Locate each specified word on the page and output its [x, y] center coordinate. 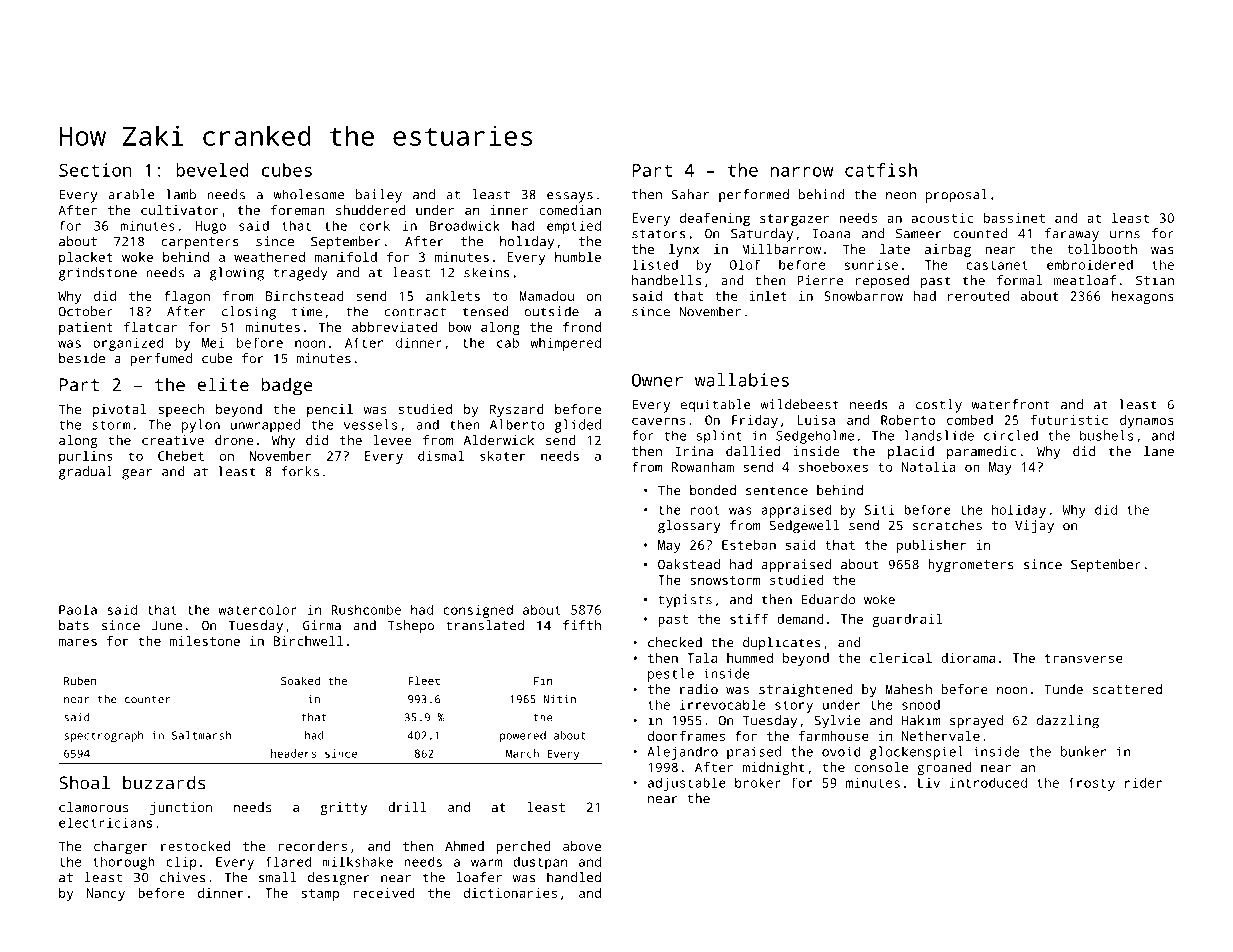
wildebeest [799, 404]
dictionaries [510, 893]
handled [574, 877]
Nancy [106, 894]
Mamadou [547, 296]
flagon [187, 297]
